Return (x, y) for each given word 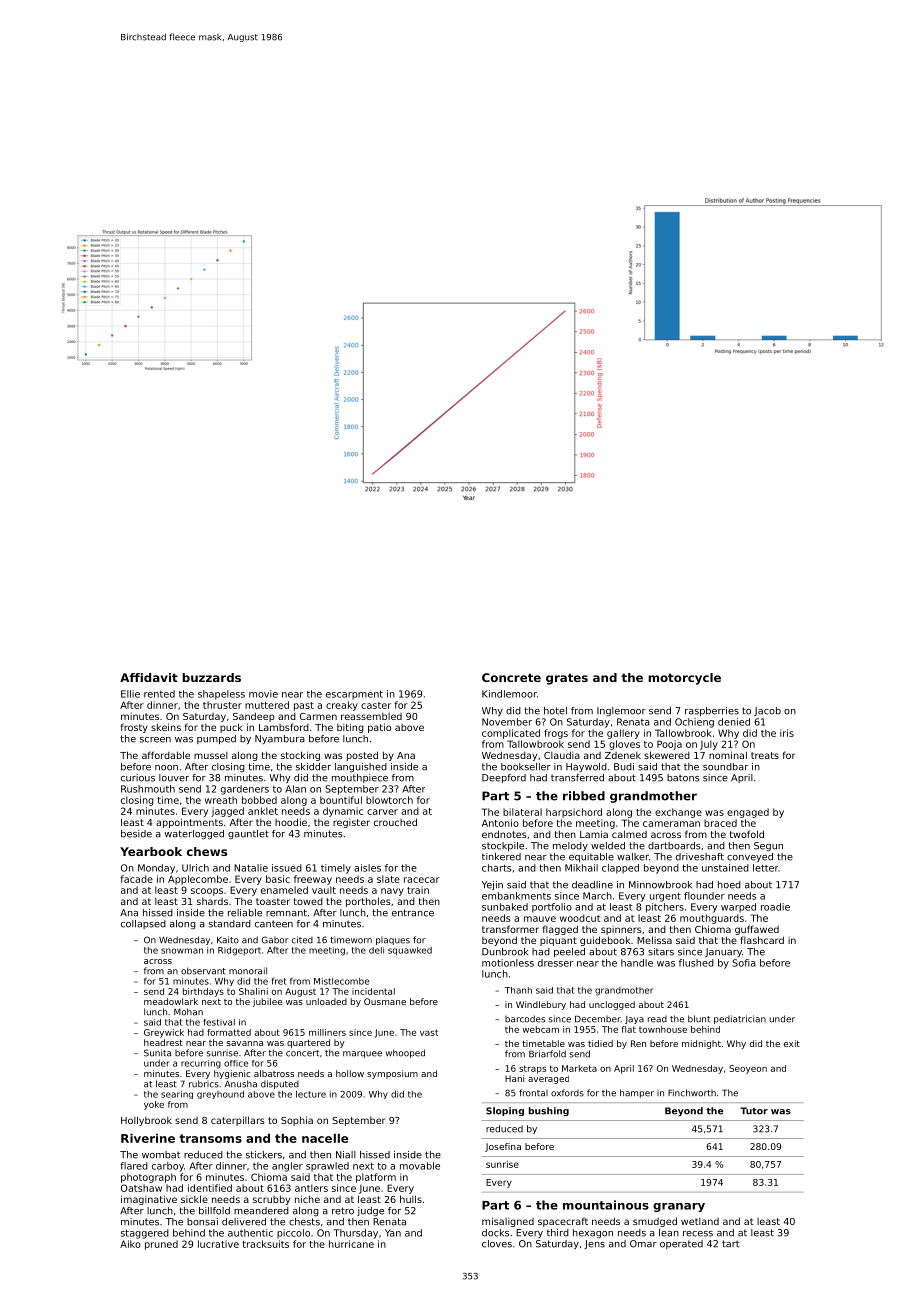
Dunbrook (505, 952)
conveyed (750, 857)
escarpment (354, 695)
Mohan (188, 1012)
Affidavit (149, 677)
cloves (497, 1244)
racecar (422, 880)
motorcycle (684, 679)
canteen (274, 924)
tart (730, 1244)
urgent (665, 897)
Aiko (130, 1244)
